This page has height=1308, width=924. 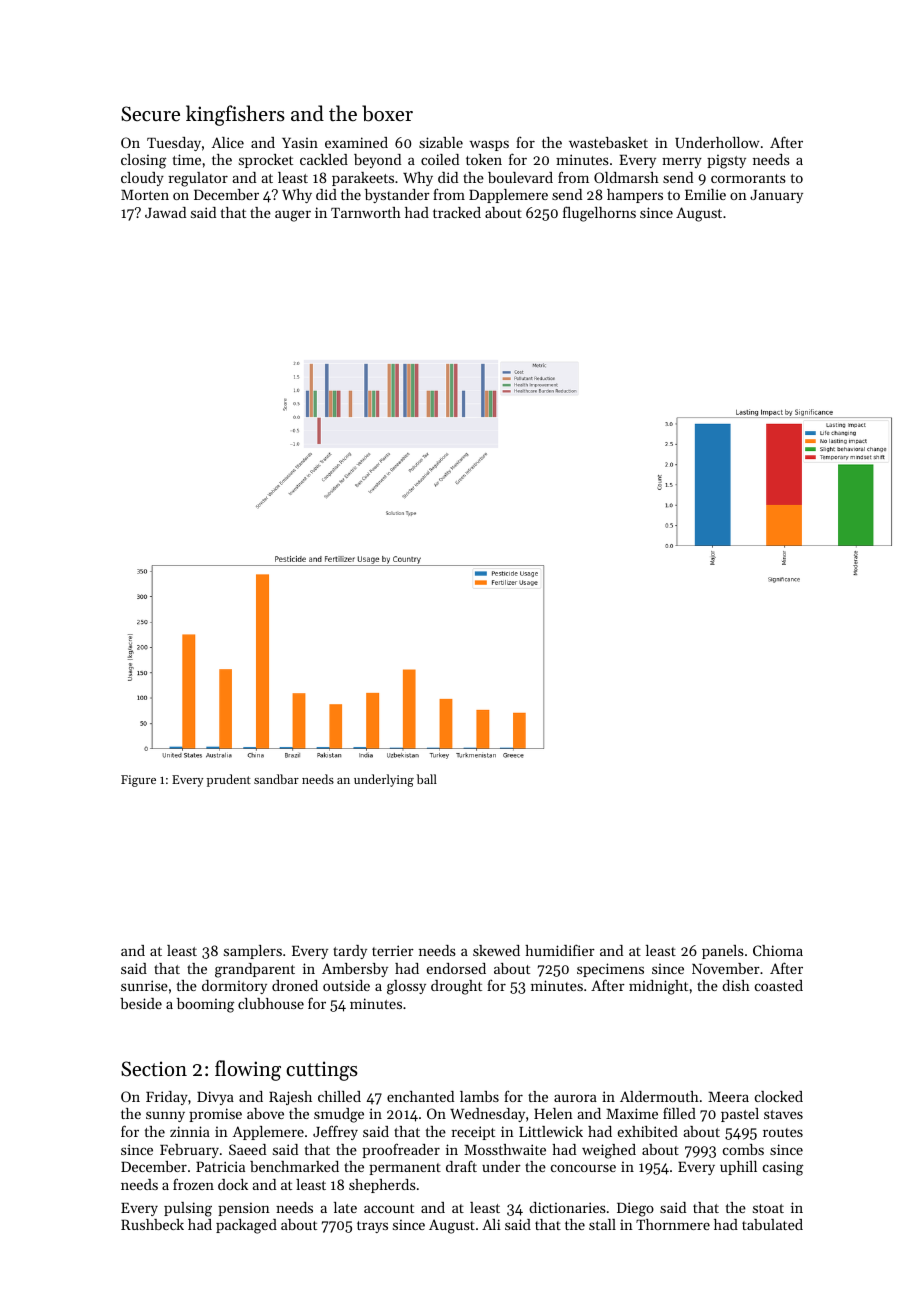 What do you see at coordinates (393, 950) in the page?
I see `terrier` at bounding box center [393, 950].
